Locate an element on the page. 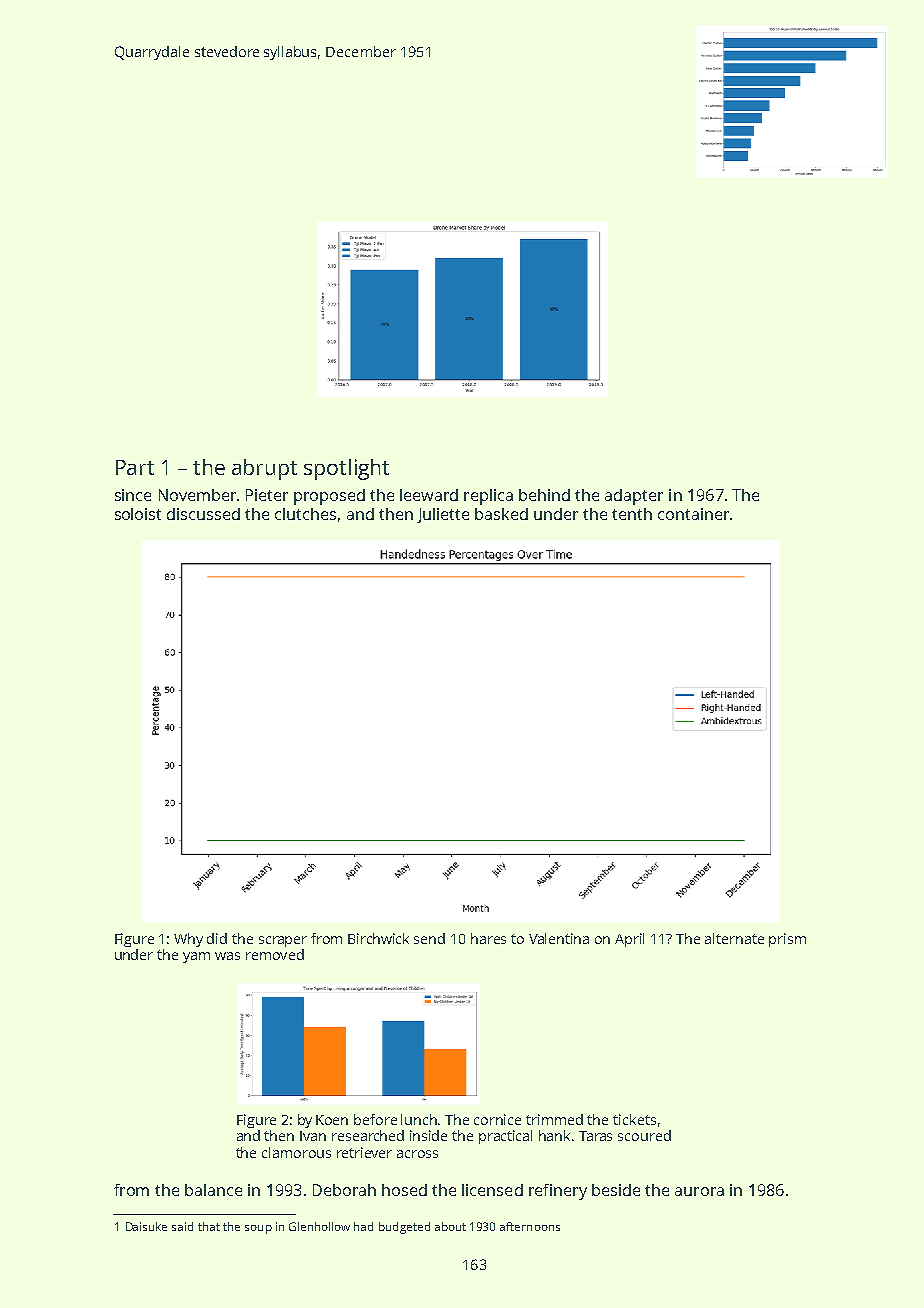 The height and width of the page is (1308, 924). prism is located at coordinates (787, 940).
